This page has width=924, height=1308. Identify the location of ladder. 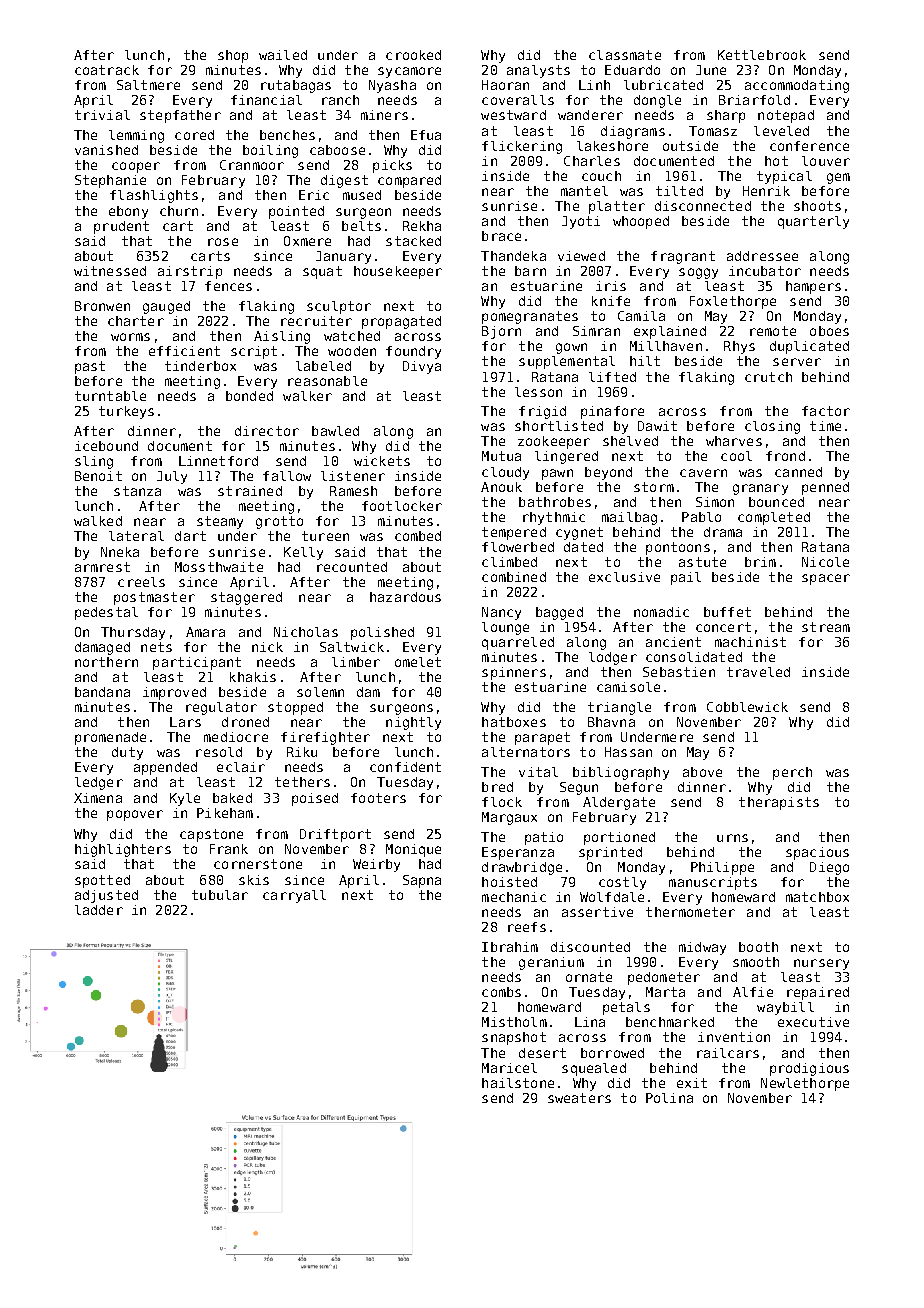
(99, 910).
